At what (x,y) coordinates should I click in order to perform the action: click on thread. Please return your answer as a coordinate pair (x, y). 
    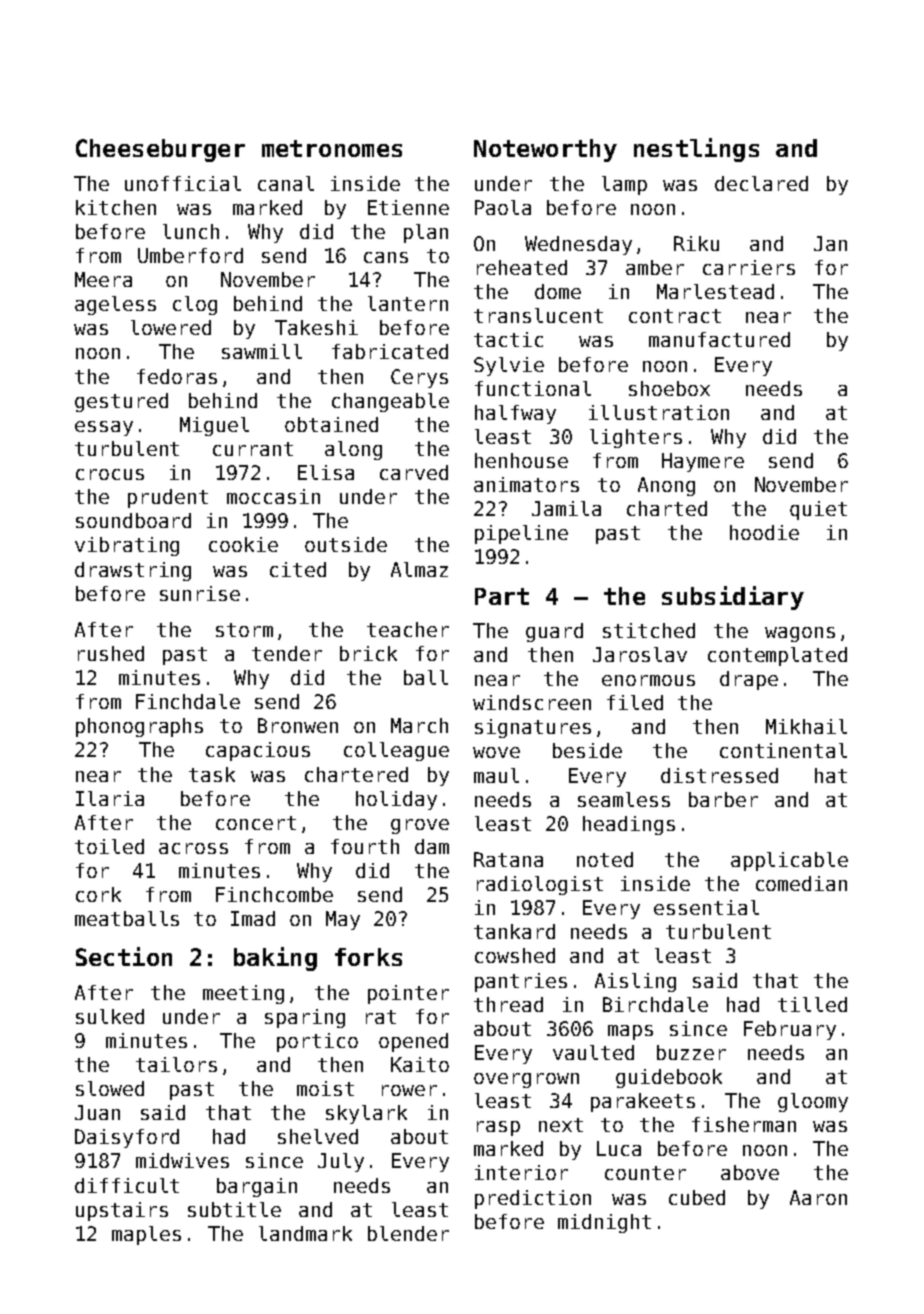
    Looking at the image, I should click on (508, 1004).
